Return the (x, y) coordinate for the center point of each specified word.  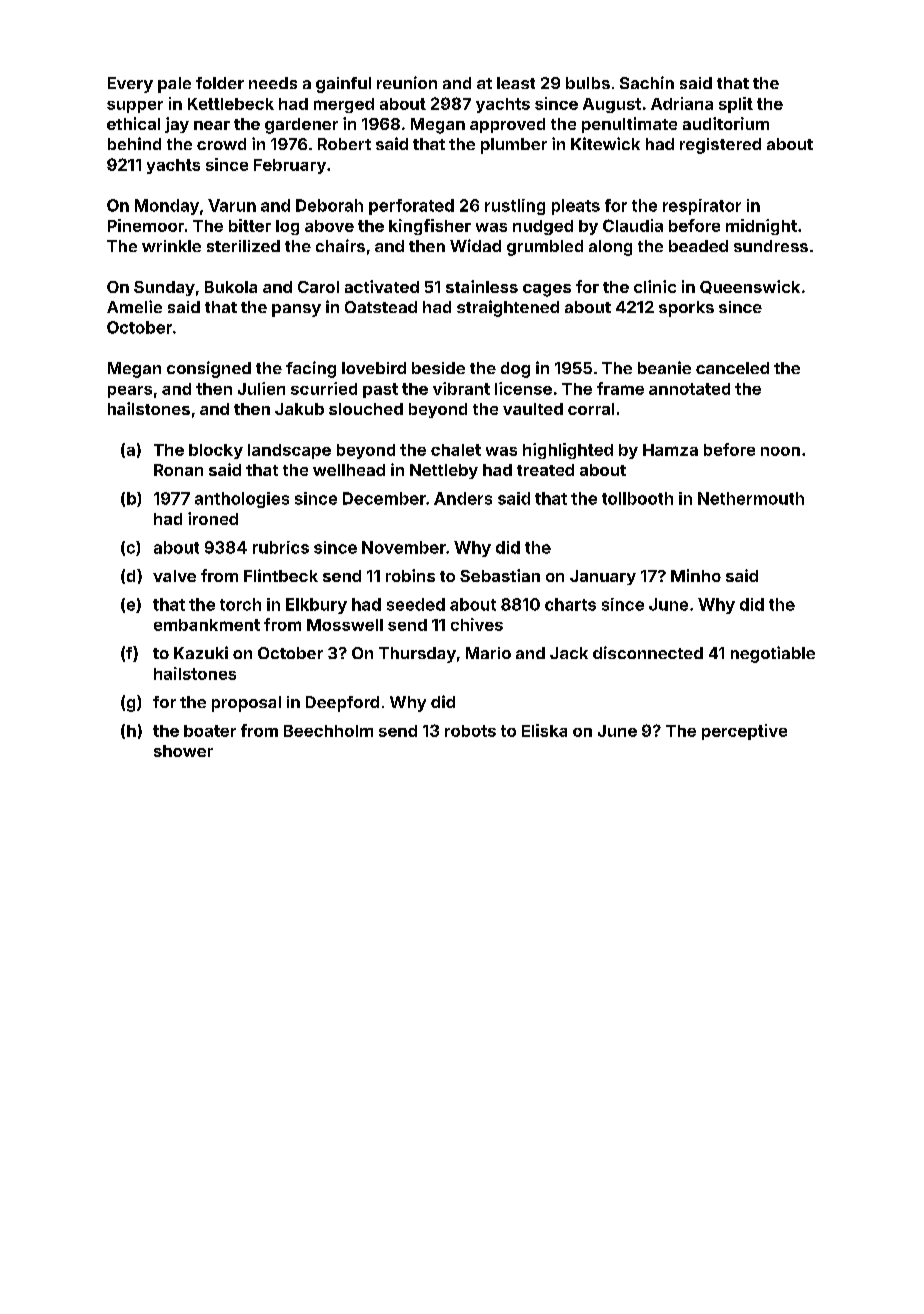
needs (273, 83)
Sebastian (500, 575)
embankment (207, 625)
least (516, 83)
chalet (456, 450)
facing (311, 369)
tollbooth (637, 498)
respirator (702, 207)
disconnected (648, 652)
